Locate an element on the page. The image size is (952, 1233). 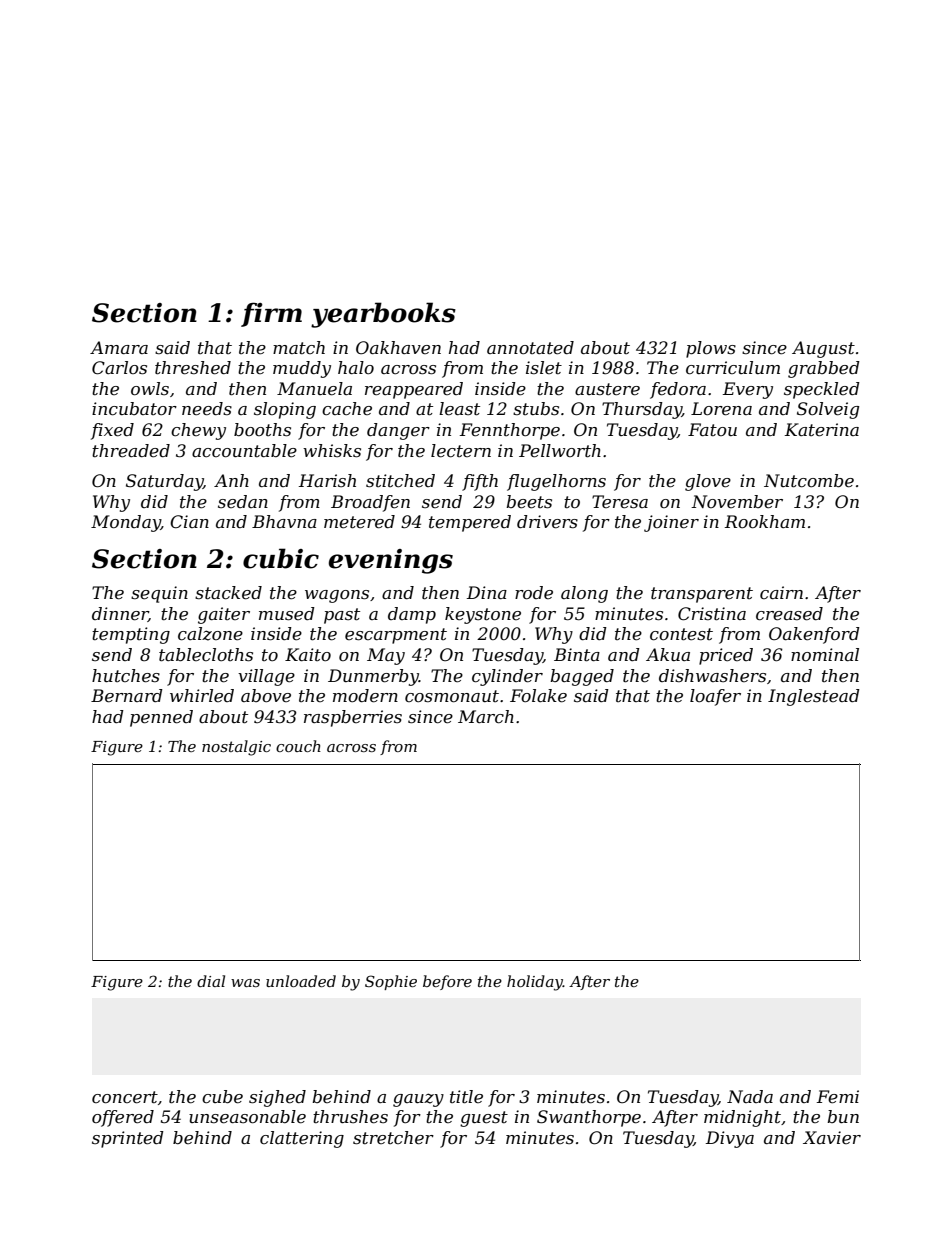
clattering is located at coordinates (302, 1139).
